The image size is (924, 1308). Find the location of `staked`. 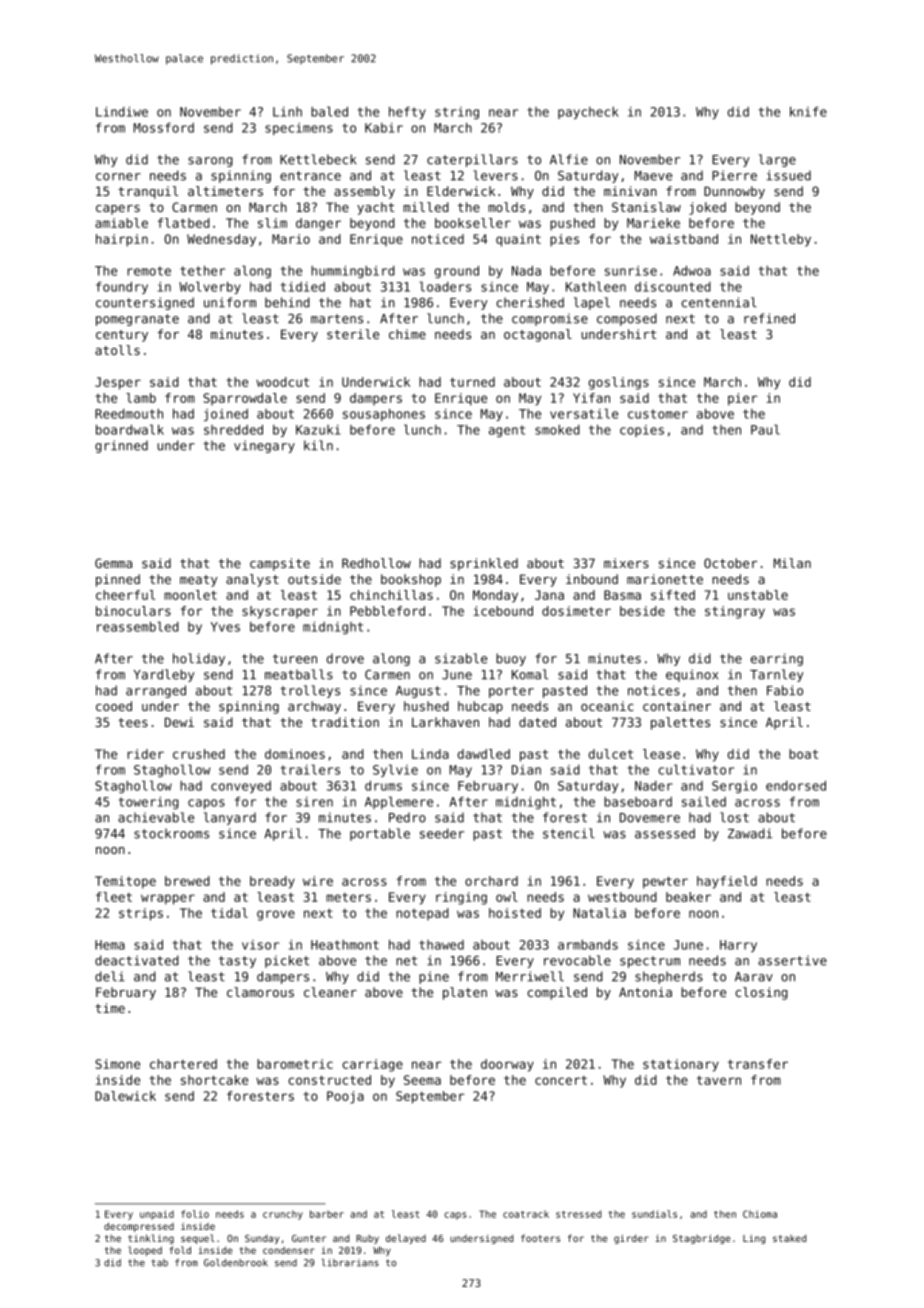

staked is located at coordinates (789, 1238).
